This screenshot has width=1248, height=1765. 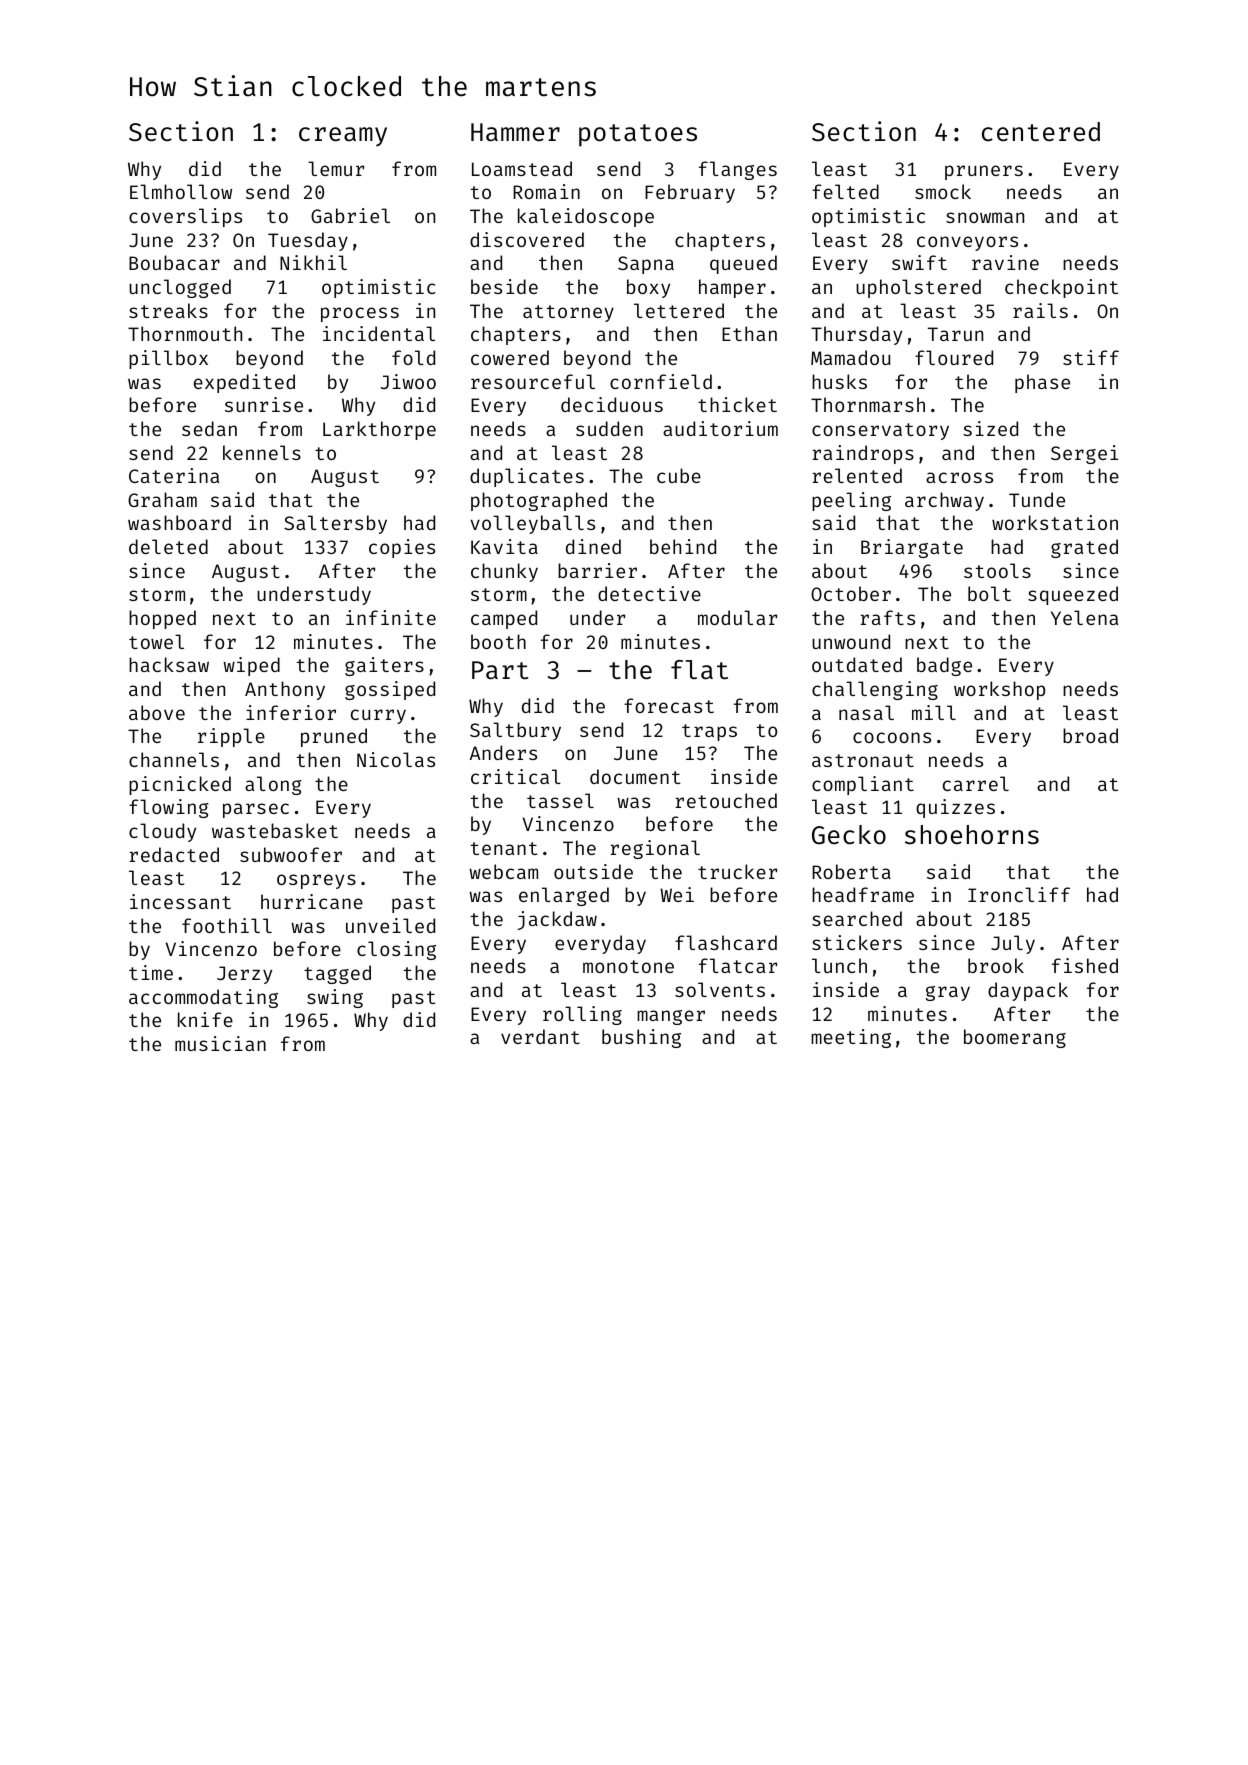 What do you see at coordinates (690, 193) in the screenshot?
I see `February` at bounding box center [690, 193].
